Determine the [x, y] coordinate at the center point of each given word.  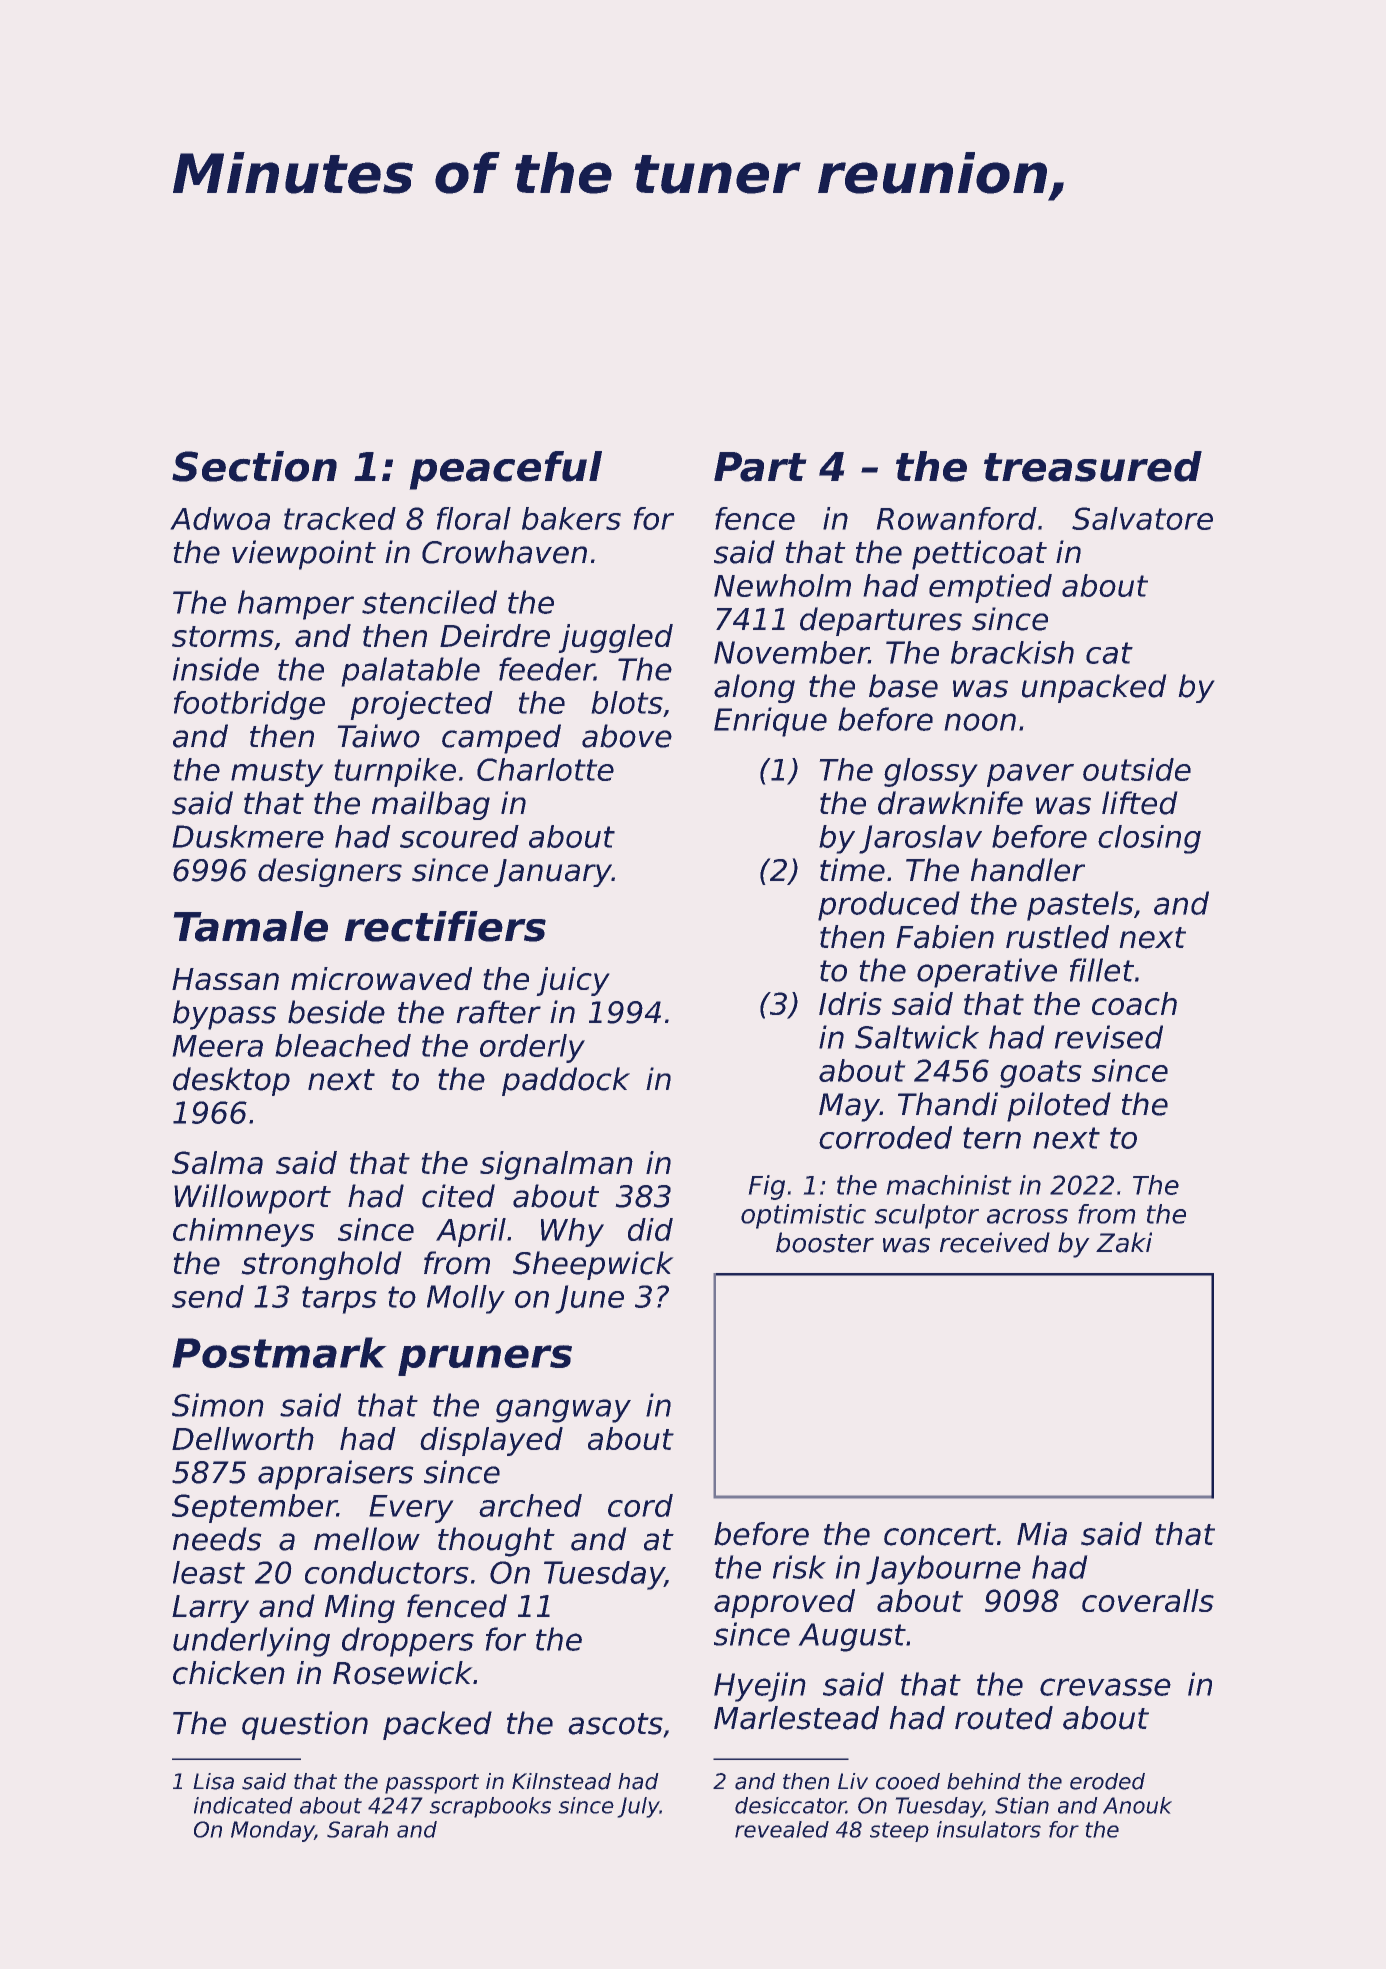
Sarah [357, 1829]
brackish [1012, 652]
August [852, 1637]
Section [254, 466]
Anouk [1137, 1805]
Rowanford [956, 518]
